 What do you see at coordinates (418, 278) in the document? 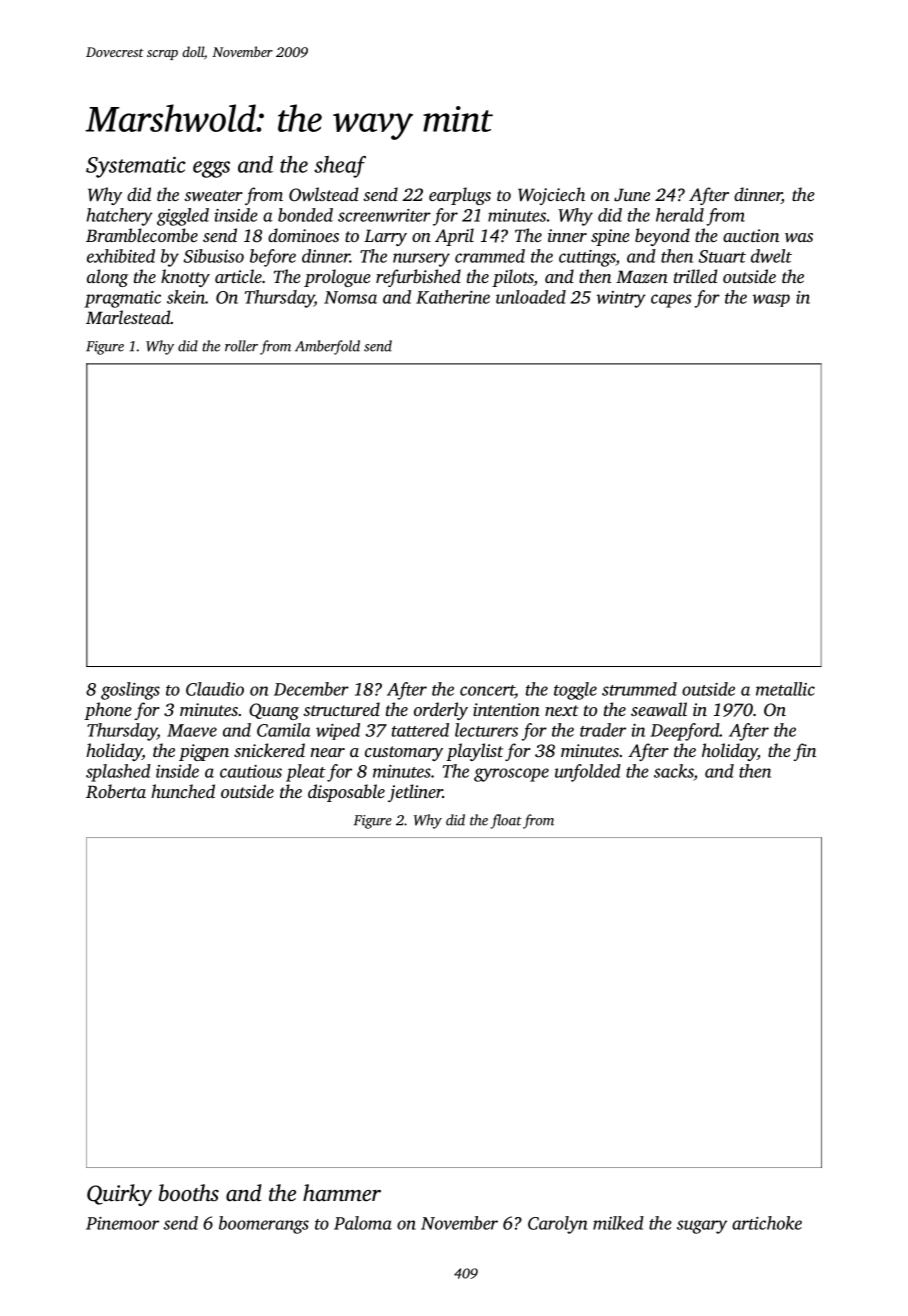
I see `refurbished` at bounding box center [418, 278].
